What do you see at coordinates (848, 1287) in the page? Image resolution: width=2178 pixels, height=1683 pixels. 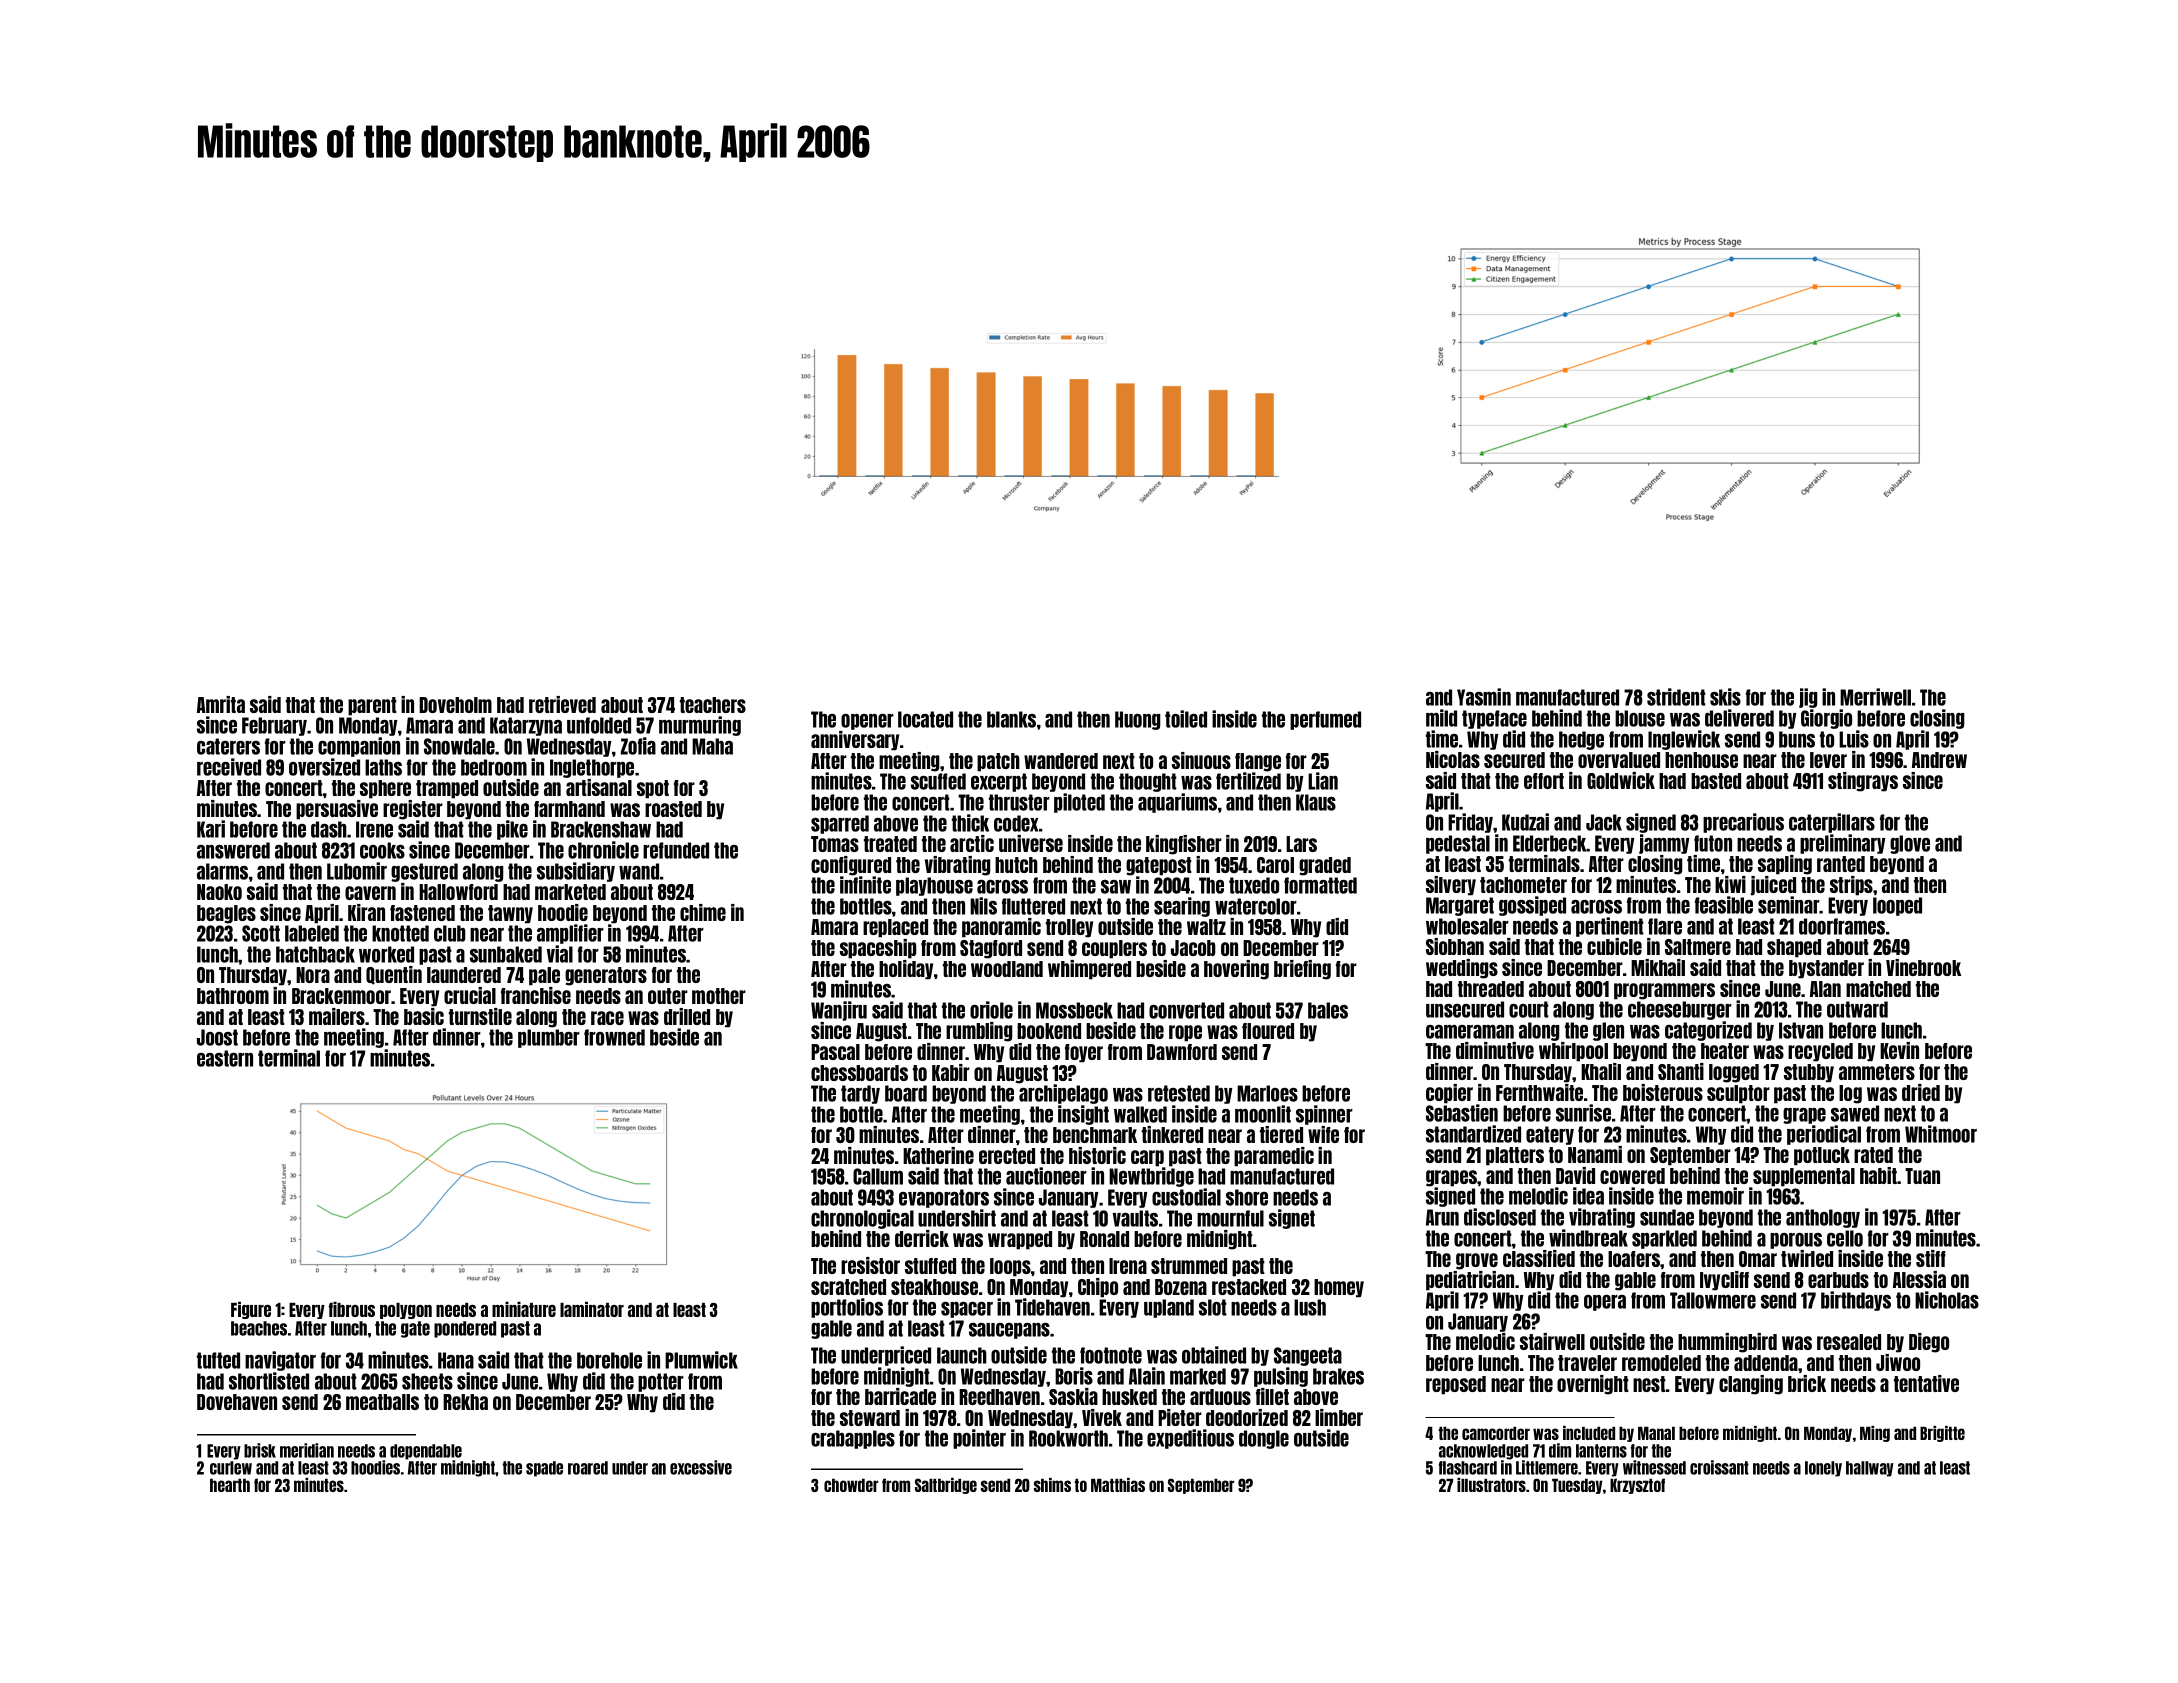 I see `scratched` at bounding box center [848, 1287].
